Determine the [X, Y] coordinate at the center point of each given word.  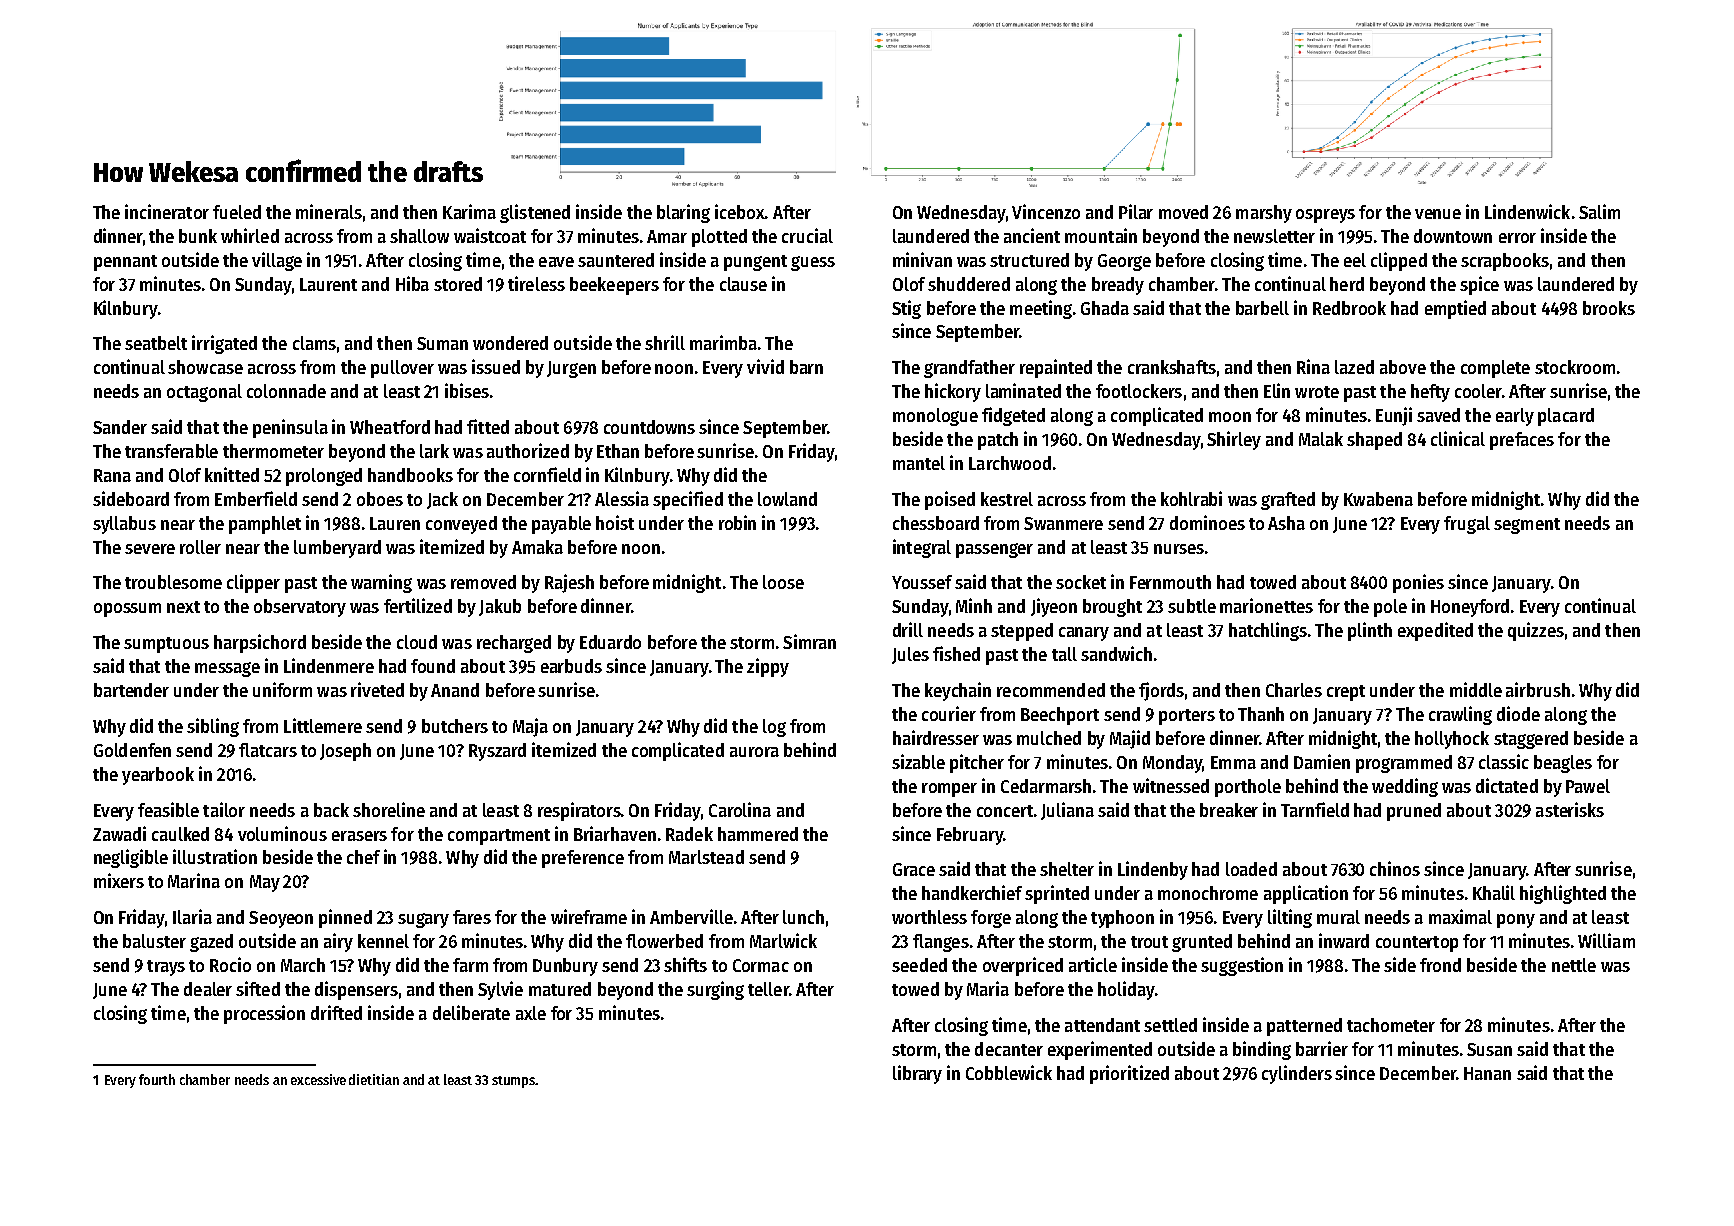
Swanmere [1063, 523]
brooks [1609, 308]
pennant [125, 263]
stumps [513, 1082]
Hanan [1487, 1073]
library [917, 1074]
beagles [1563, 764]
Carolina [740, 809]
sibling [213, 727]
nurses [1179, 549]
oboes [380, 499]
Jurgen [571, 369]
